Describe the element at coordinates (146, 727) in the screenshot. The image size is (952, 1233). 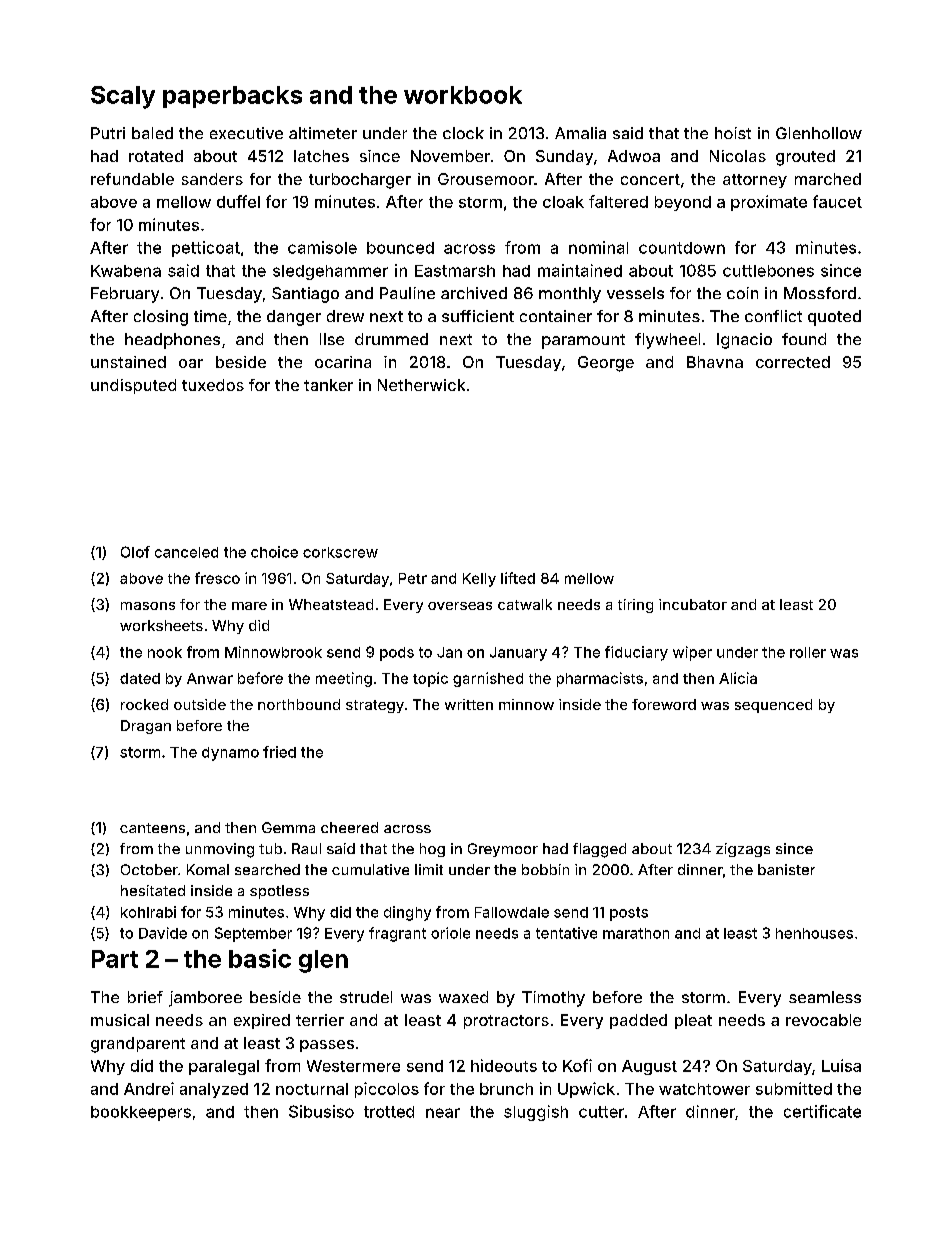
I see `Dragan` at that location.
